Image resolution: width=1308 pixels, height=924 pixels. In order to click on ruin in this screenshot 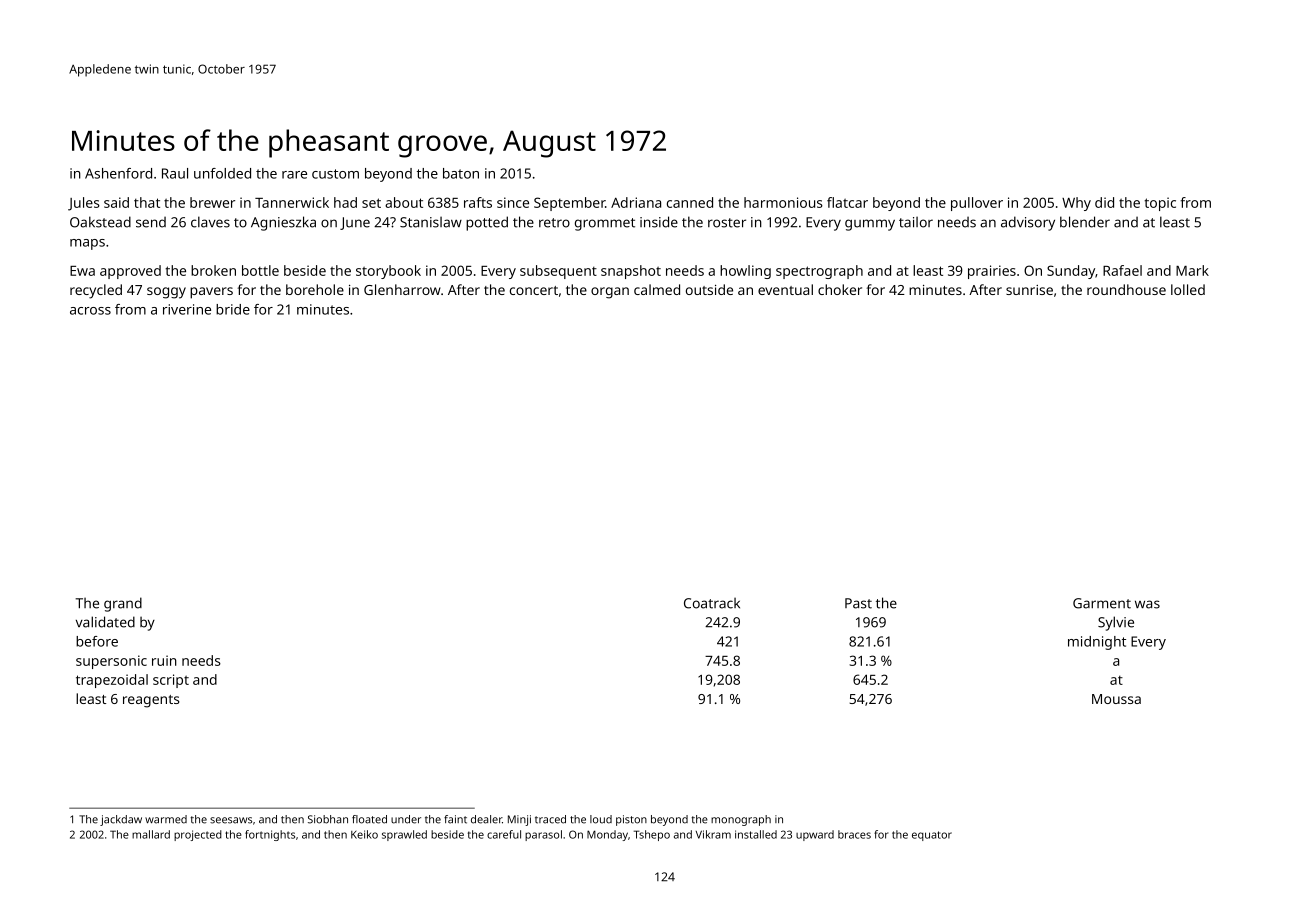, I will do `click(164, 660)`.
